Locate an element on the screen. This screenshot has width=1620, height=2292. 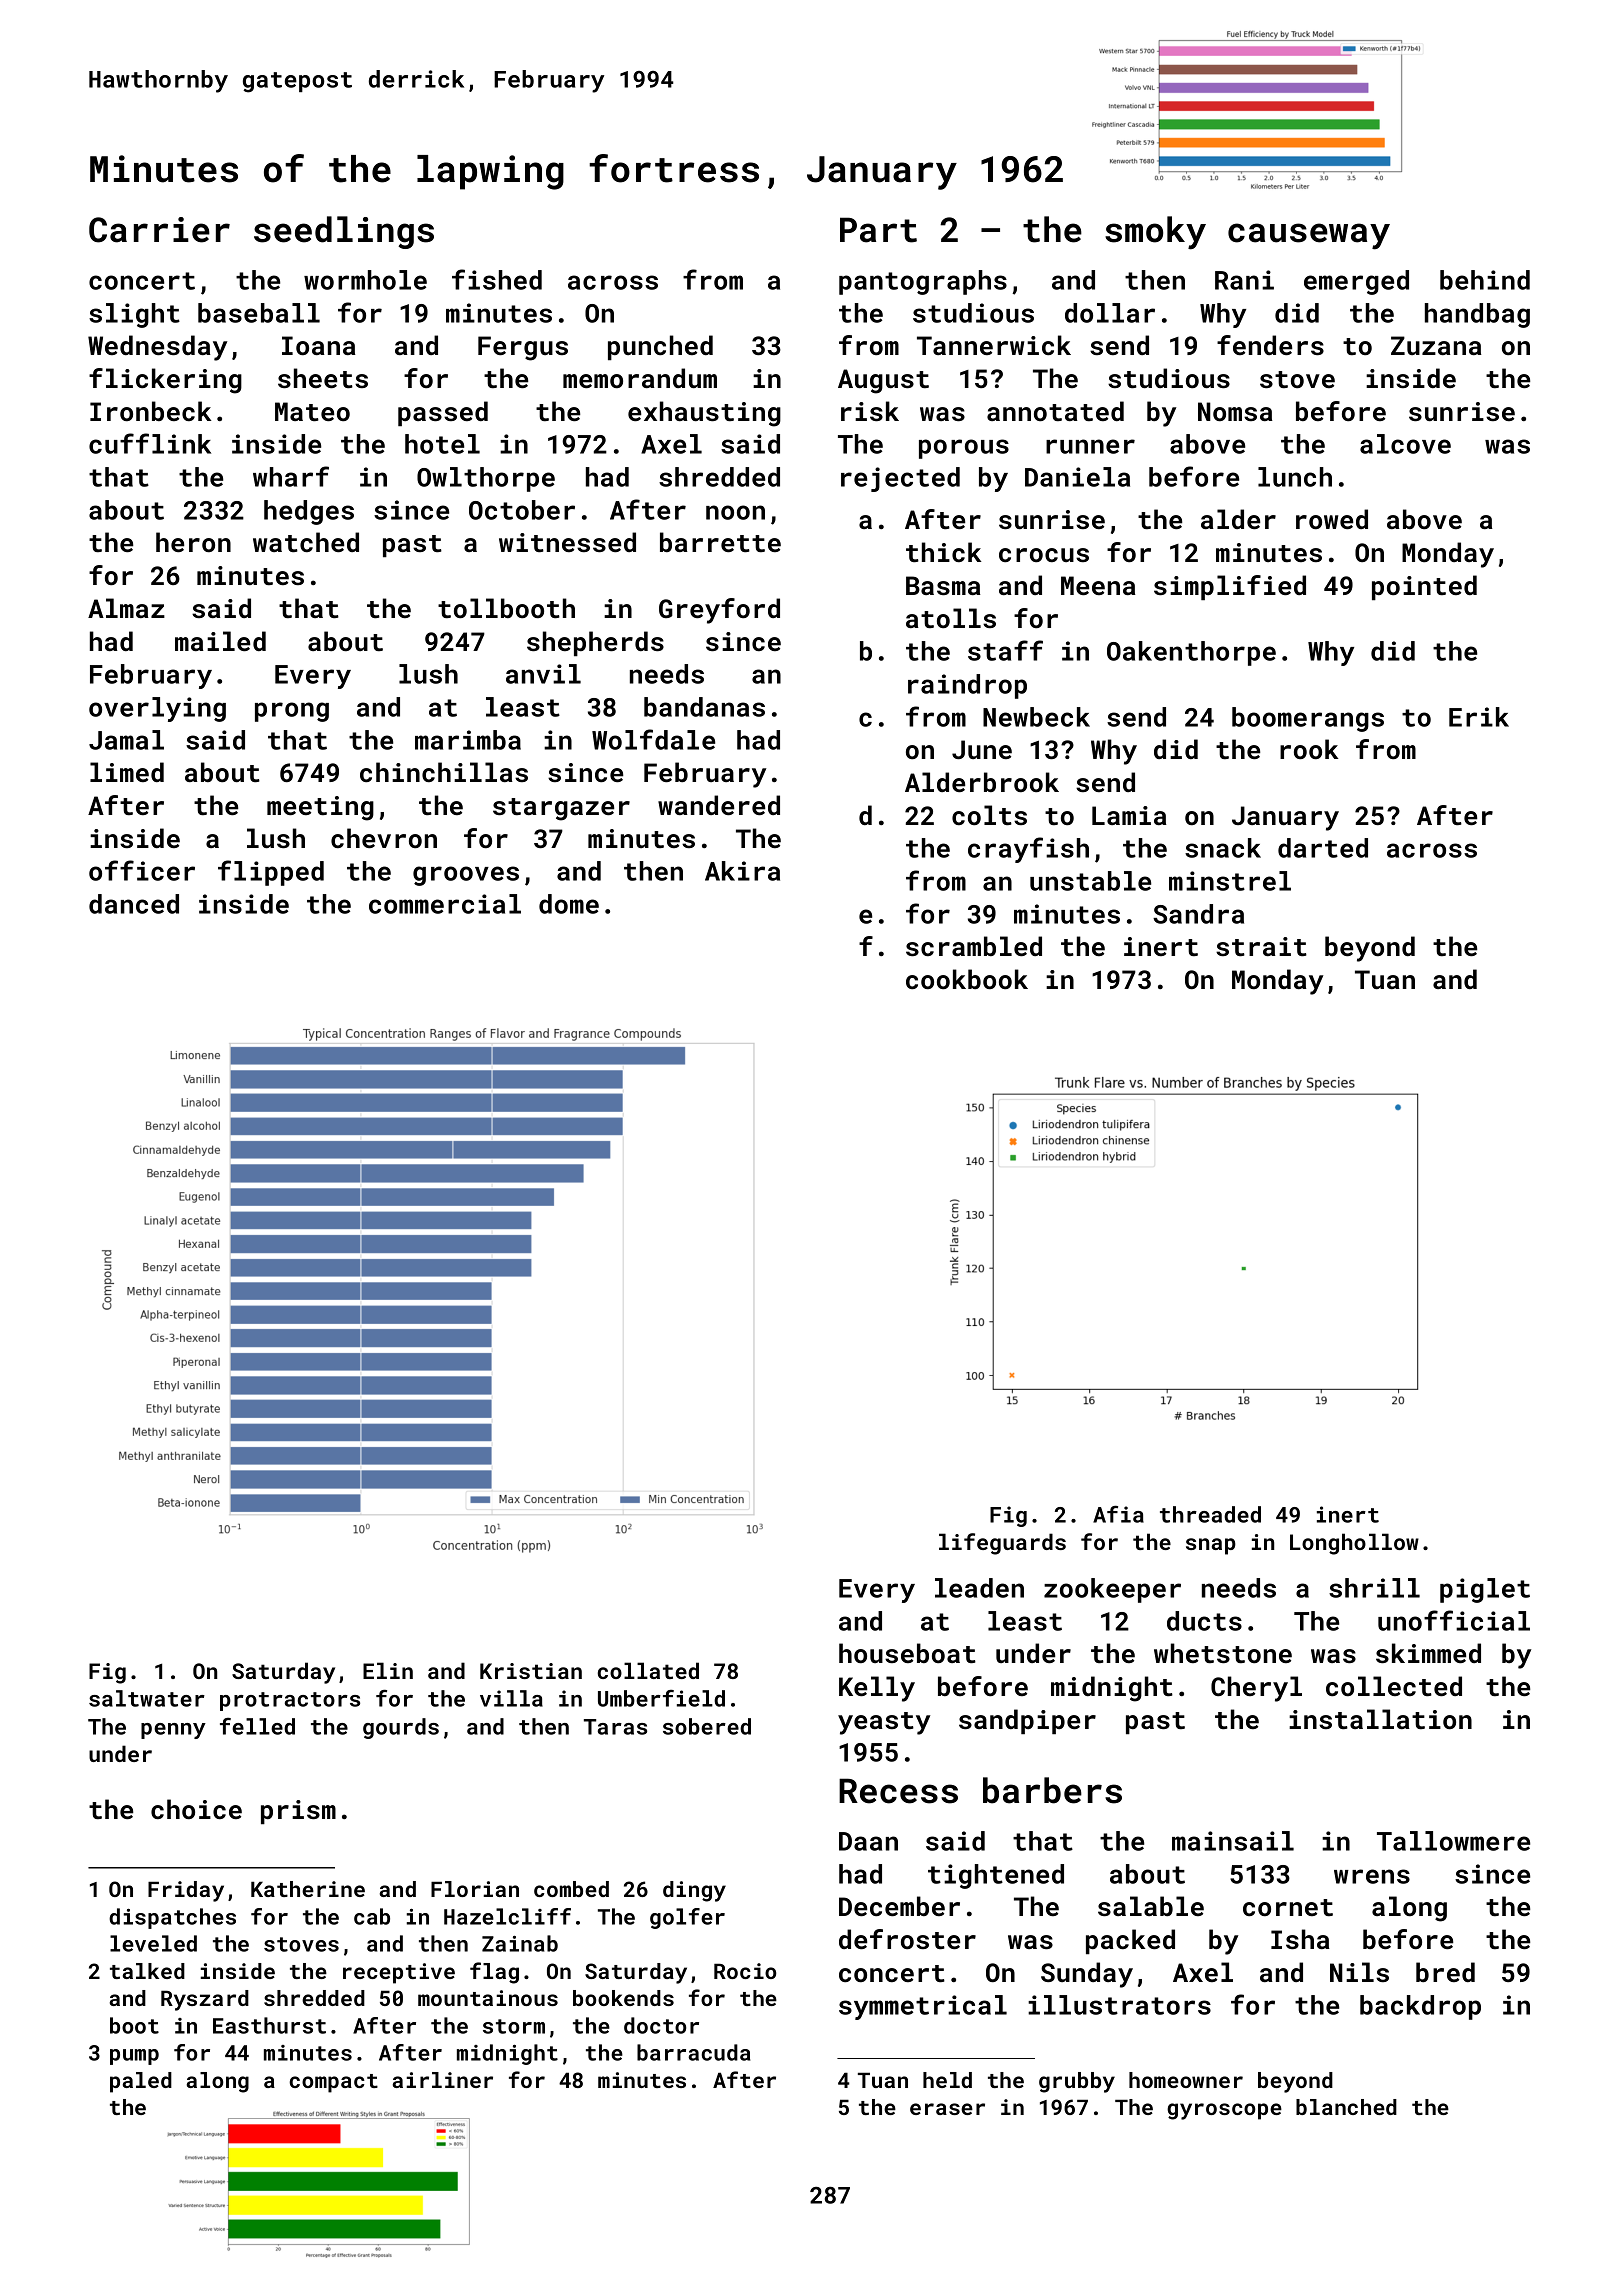
seedlings is located at coordinates (344, 232).
